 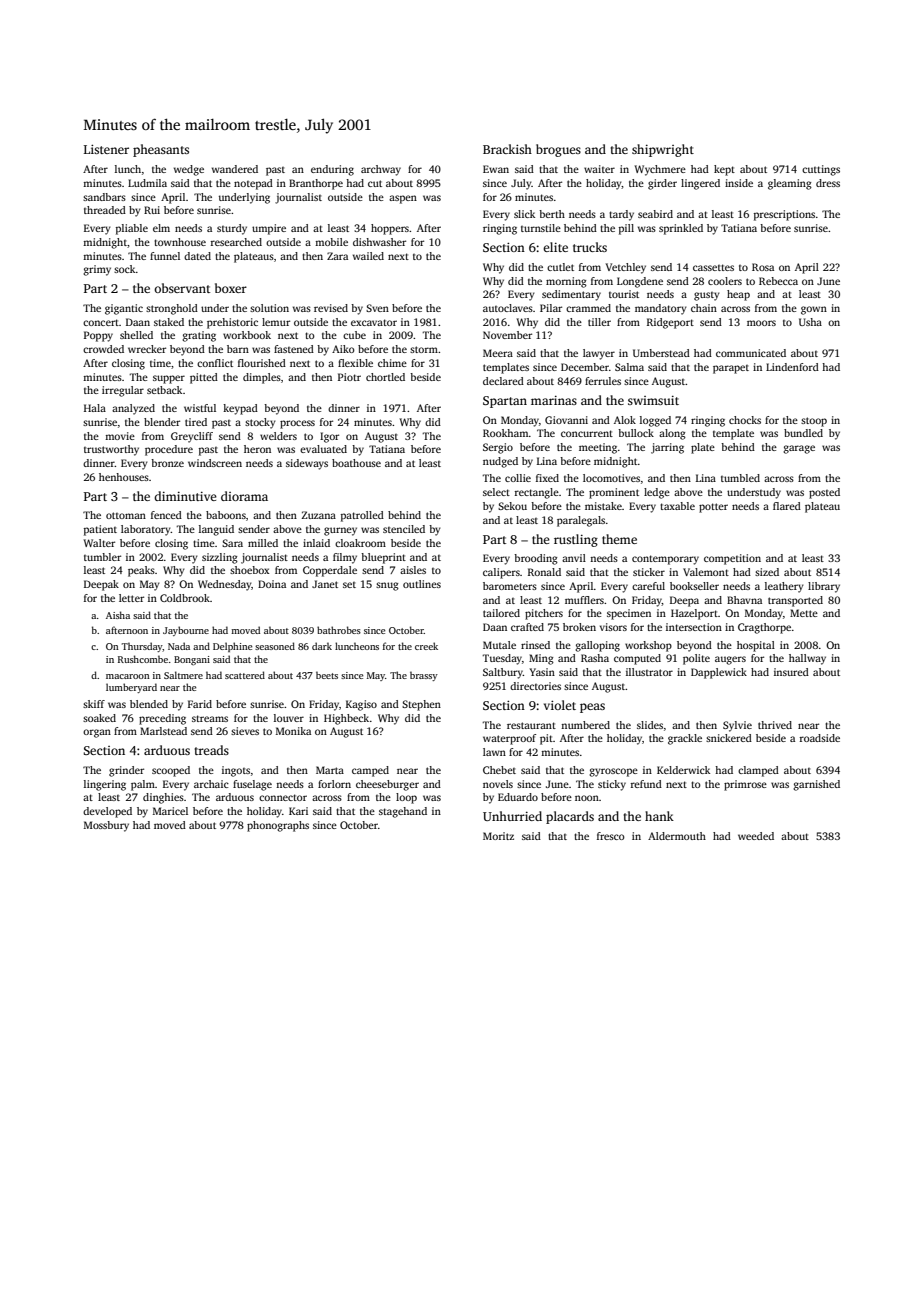 What do you see at coordinates (787, 506) in the screenshot?
I see `flared` at bounding box center [787, 506].
